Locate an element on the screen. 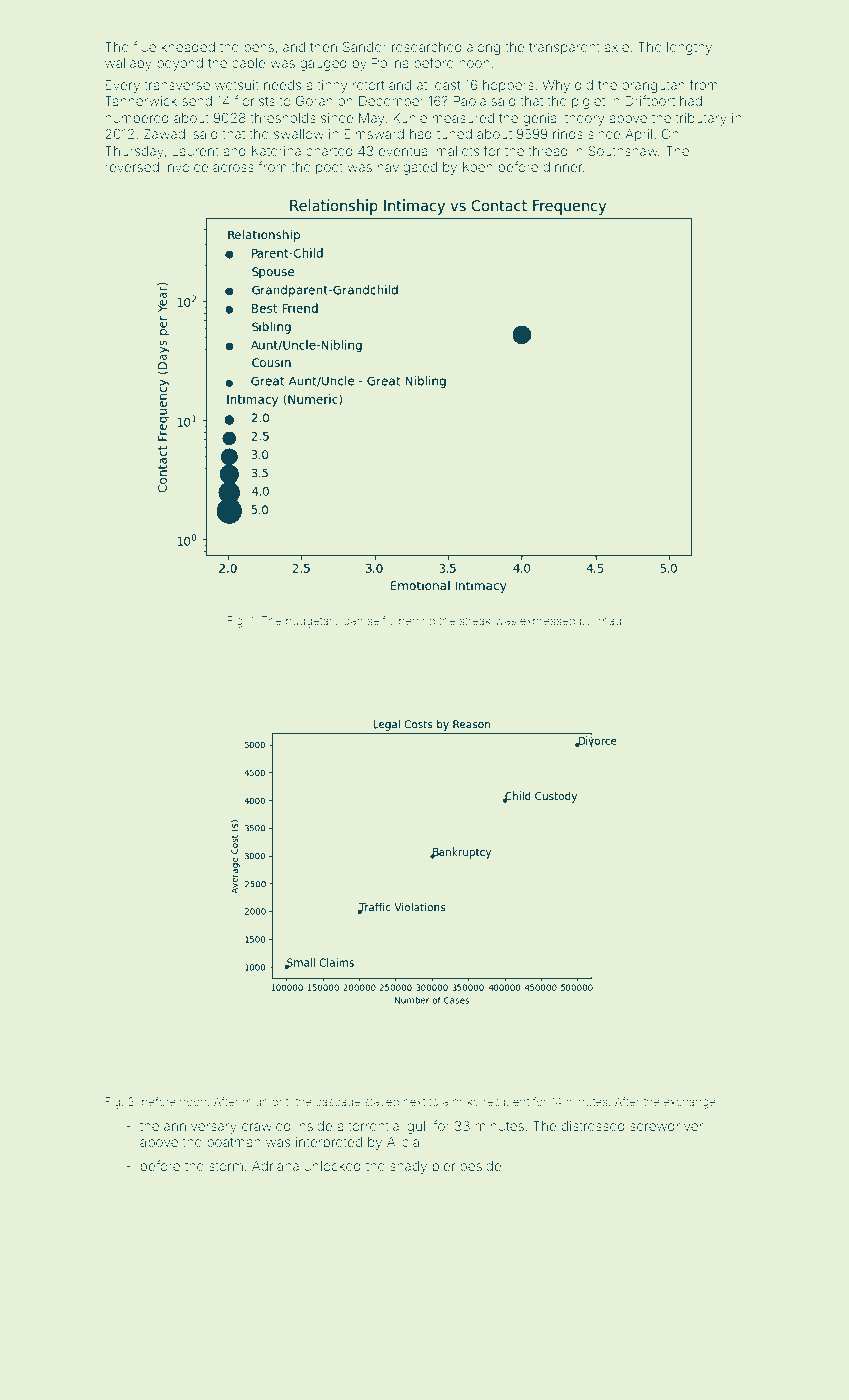 The width and height of the screenshot is (849, 1400). midnight is located at coordinates (266, 1103).
